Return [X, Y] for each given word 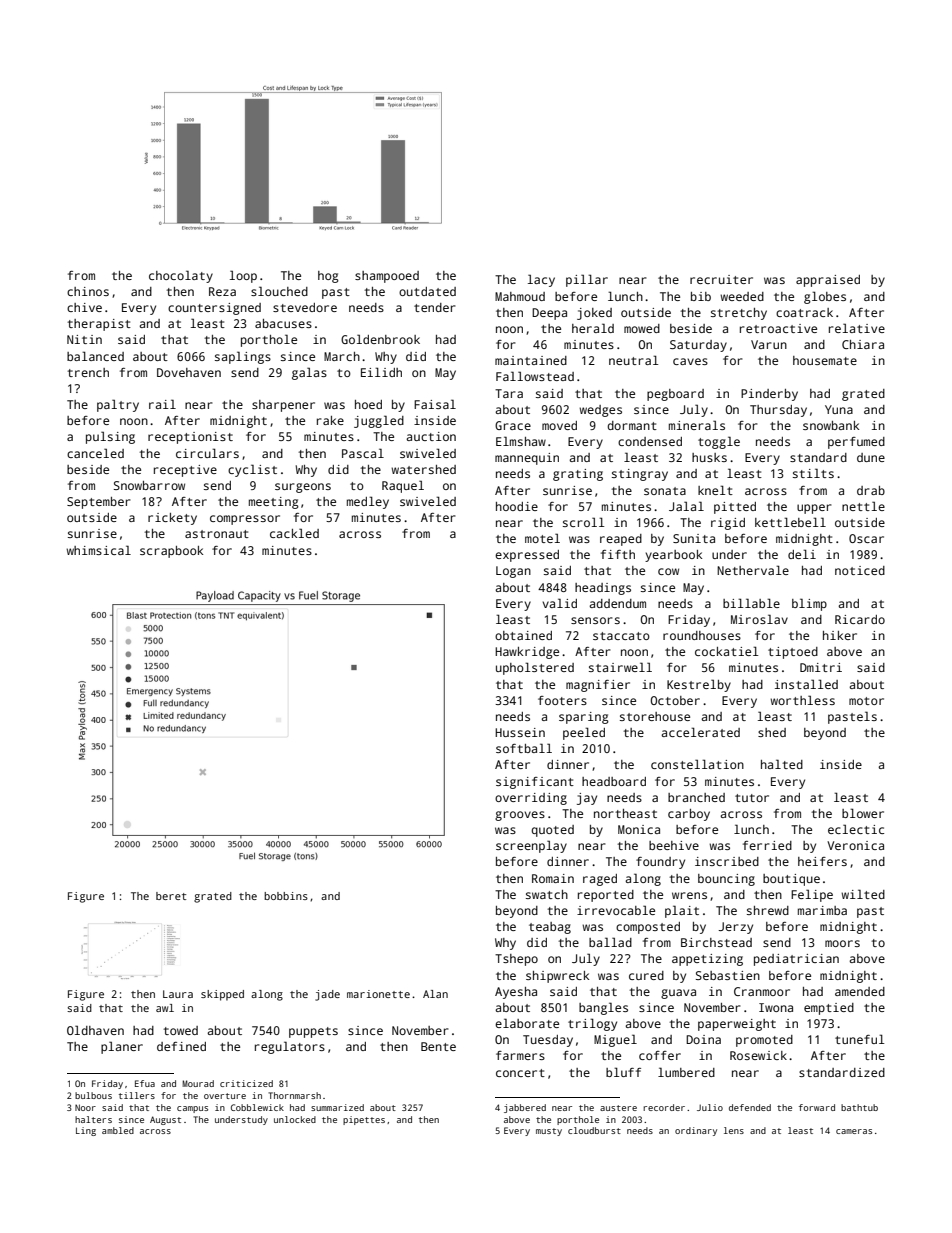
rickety [172, 519]
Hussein [520, 732]
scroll [583, 522]
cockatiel [726, 651]
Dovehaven [189, 372]
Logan [513, 572]
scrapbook [171, 552]
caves [690, 361]
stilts [813, 473]
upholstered [535, 668]
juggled [379, 421]
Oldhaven [95, 1030]
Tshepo [516, 960]
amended [860, 991]
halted [782, 764]
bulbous [93, 1095]
